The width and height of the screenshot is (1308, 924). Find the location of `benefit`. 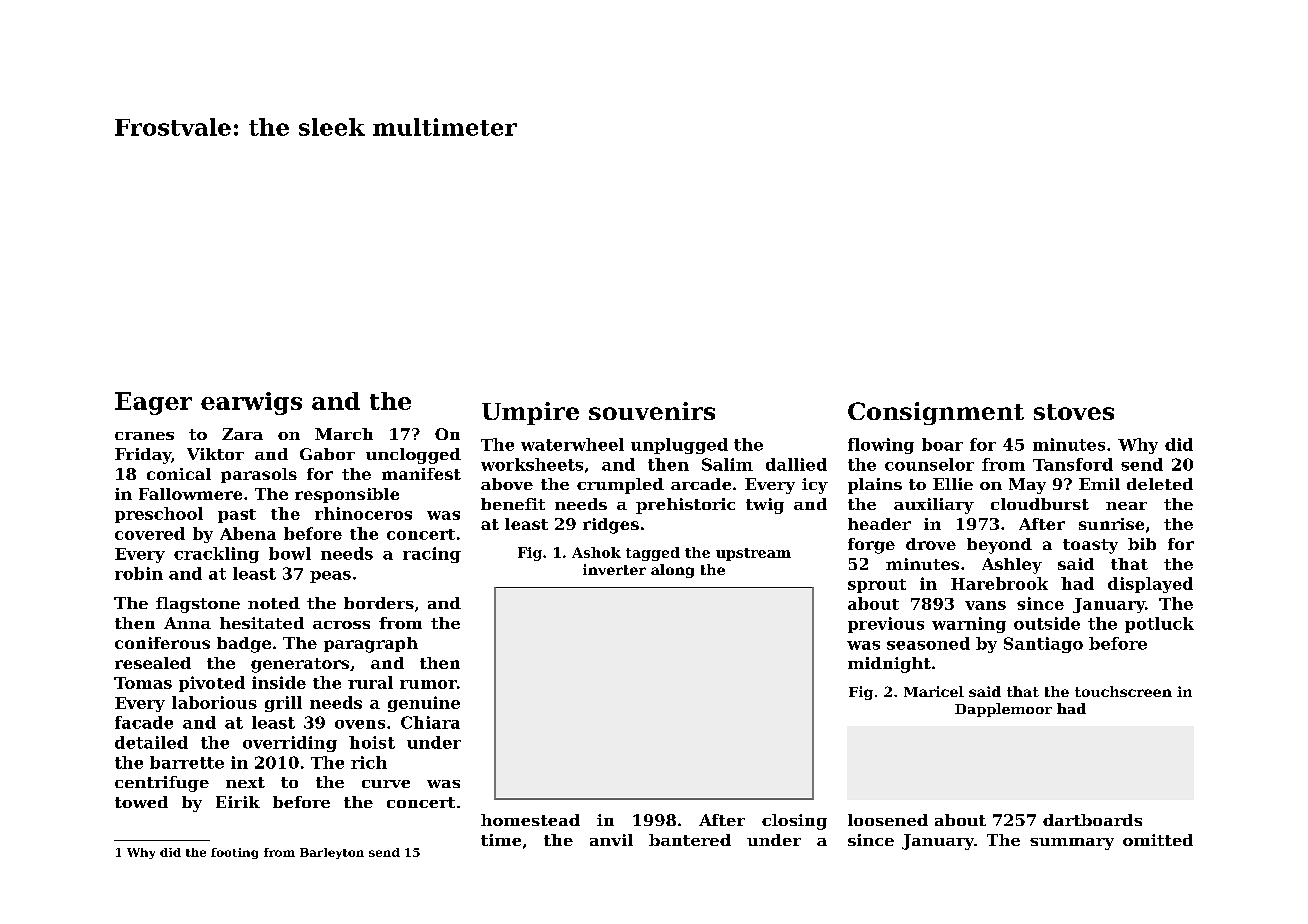

benefit is located at coordinates (513, 504).
